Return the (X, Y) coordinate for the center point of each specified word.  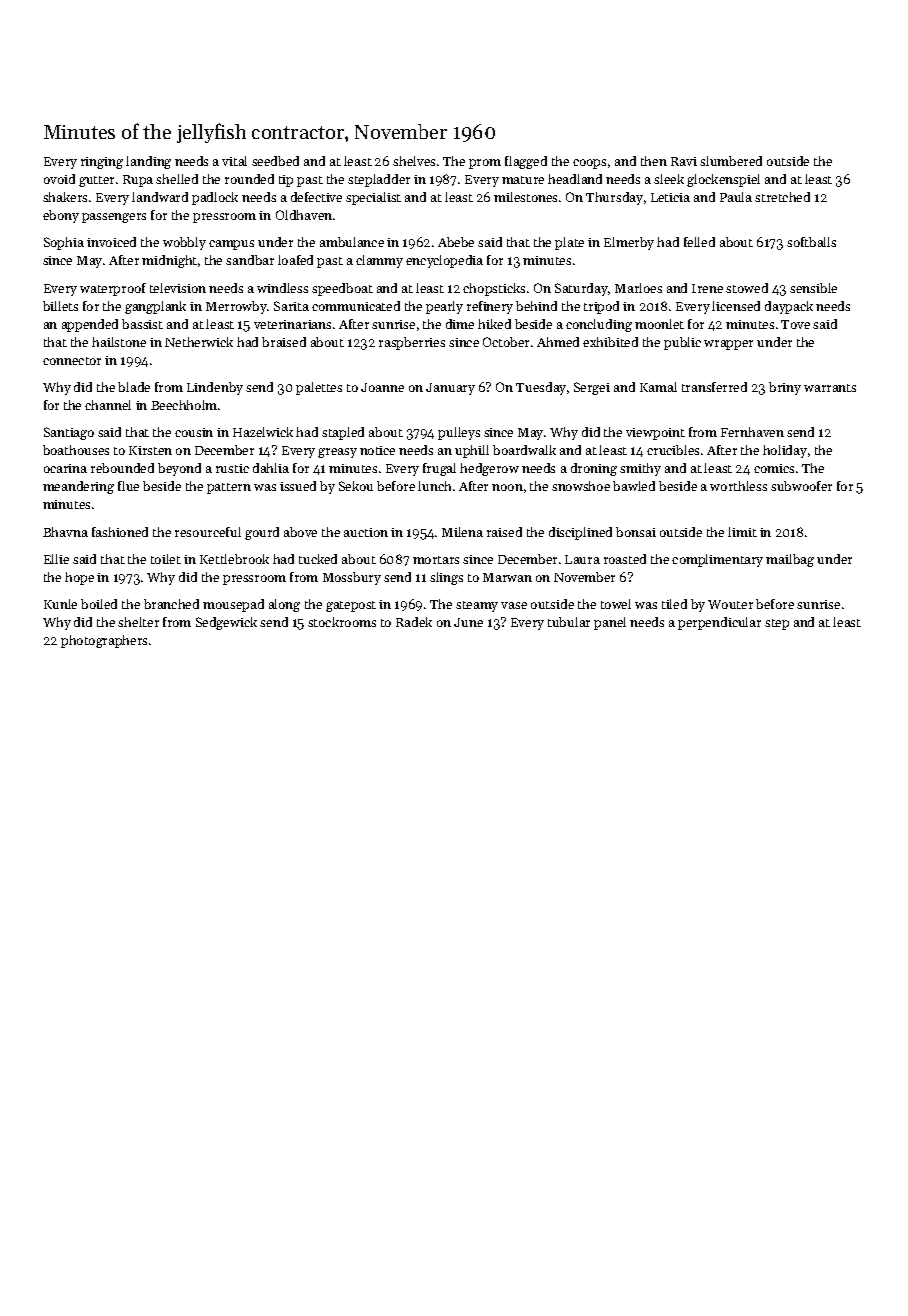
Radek (414, 622)
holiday (785, 451)
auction (366, 532)
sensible (813, 288)
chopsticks (494, 289)
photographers (104, 641)
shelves (414, 161)
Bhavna (65, 532)
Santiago (69, 433)
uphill (472, 451)
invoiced (111, 242)
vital (234, 161)
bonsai (636, 532)
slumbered (731, 161)
